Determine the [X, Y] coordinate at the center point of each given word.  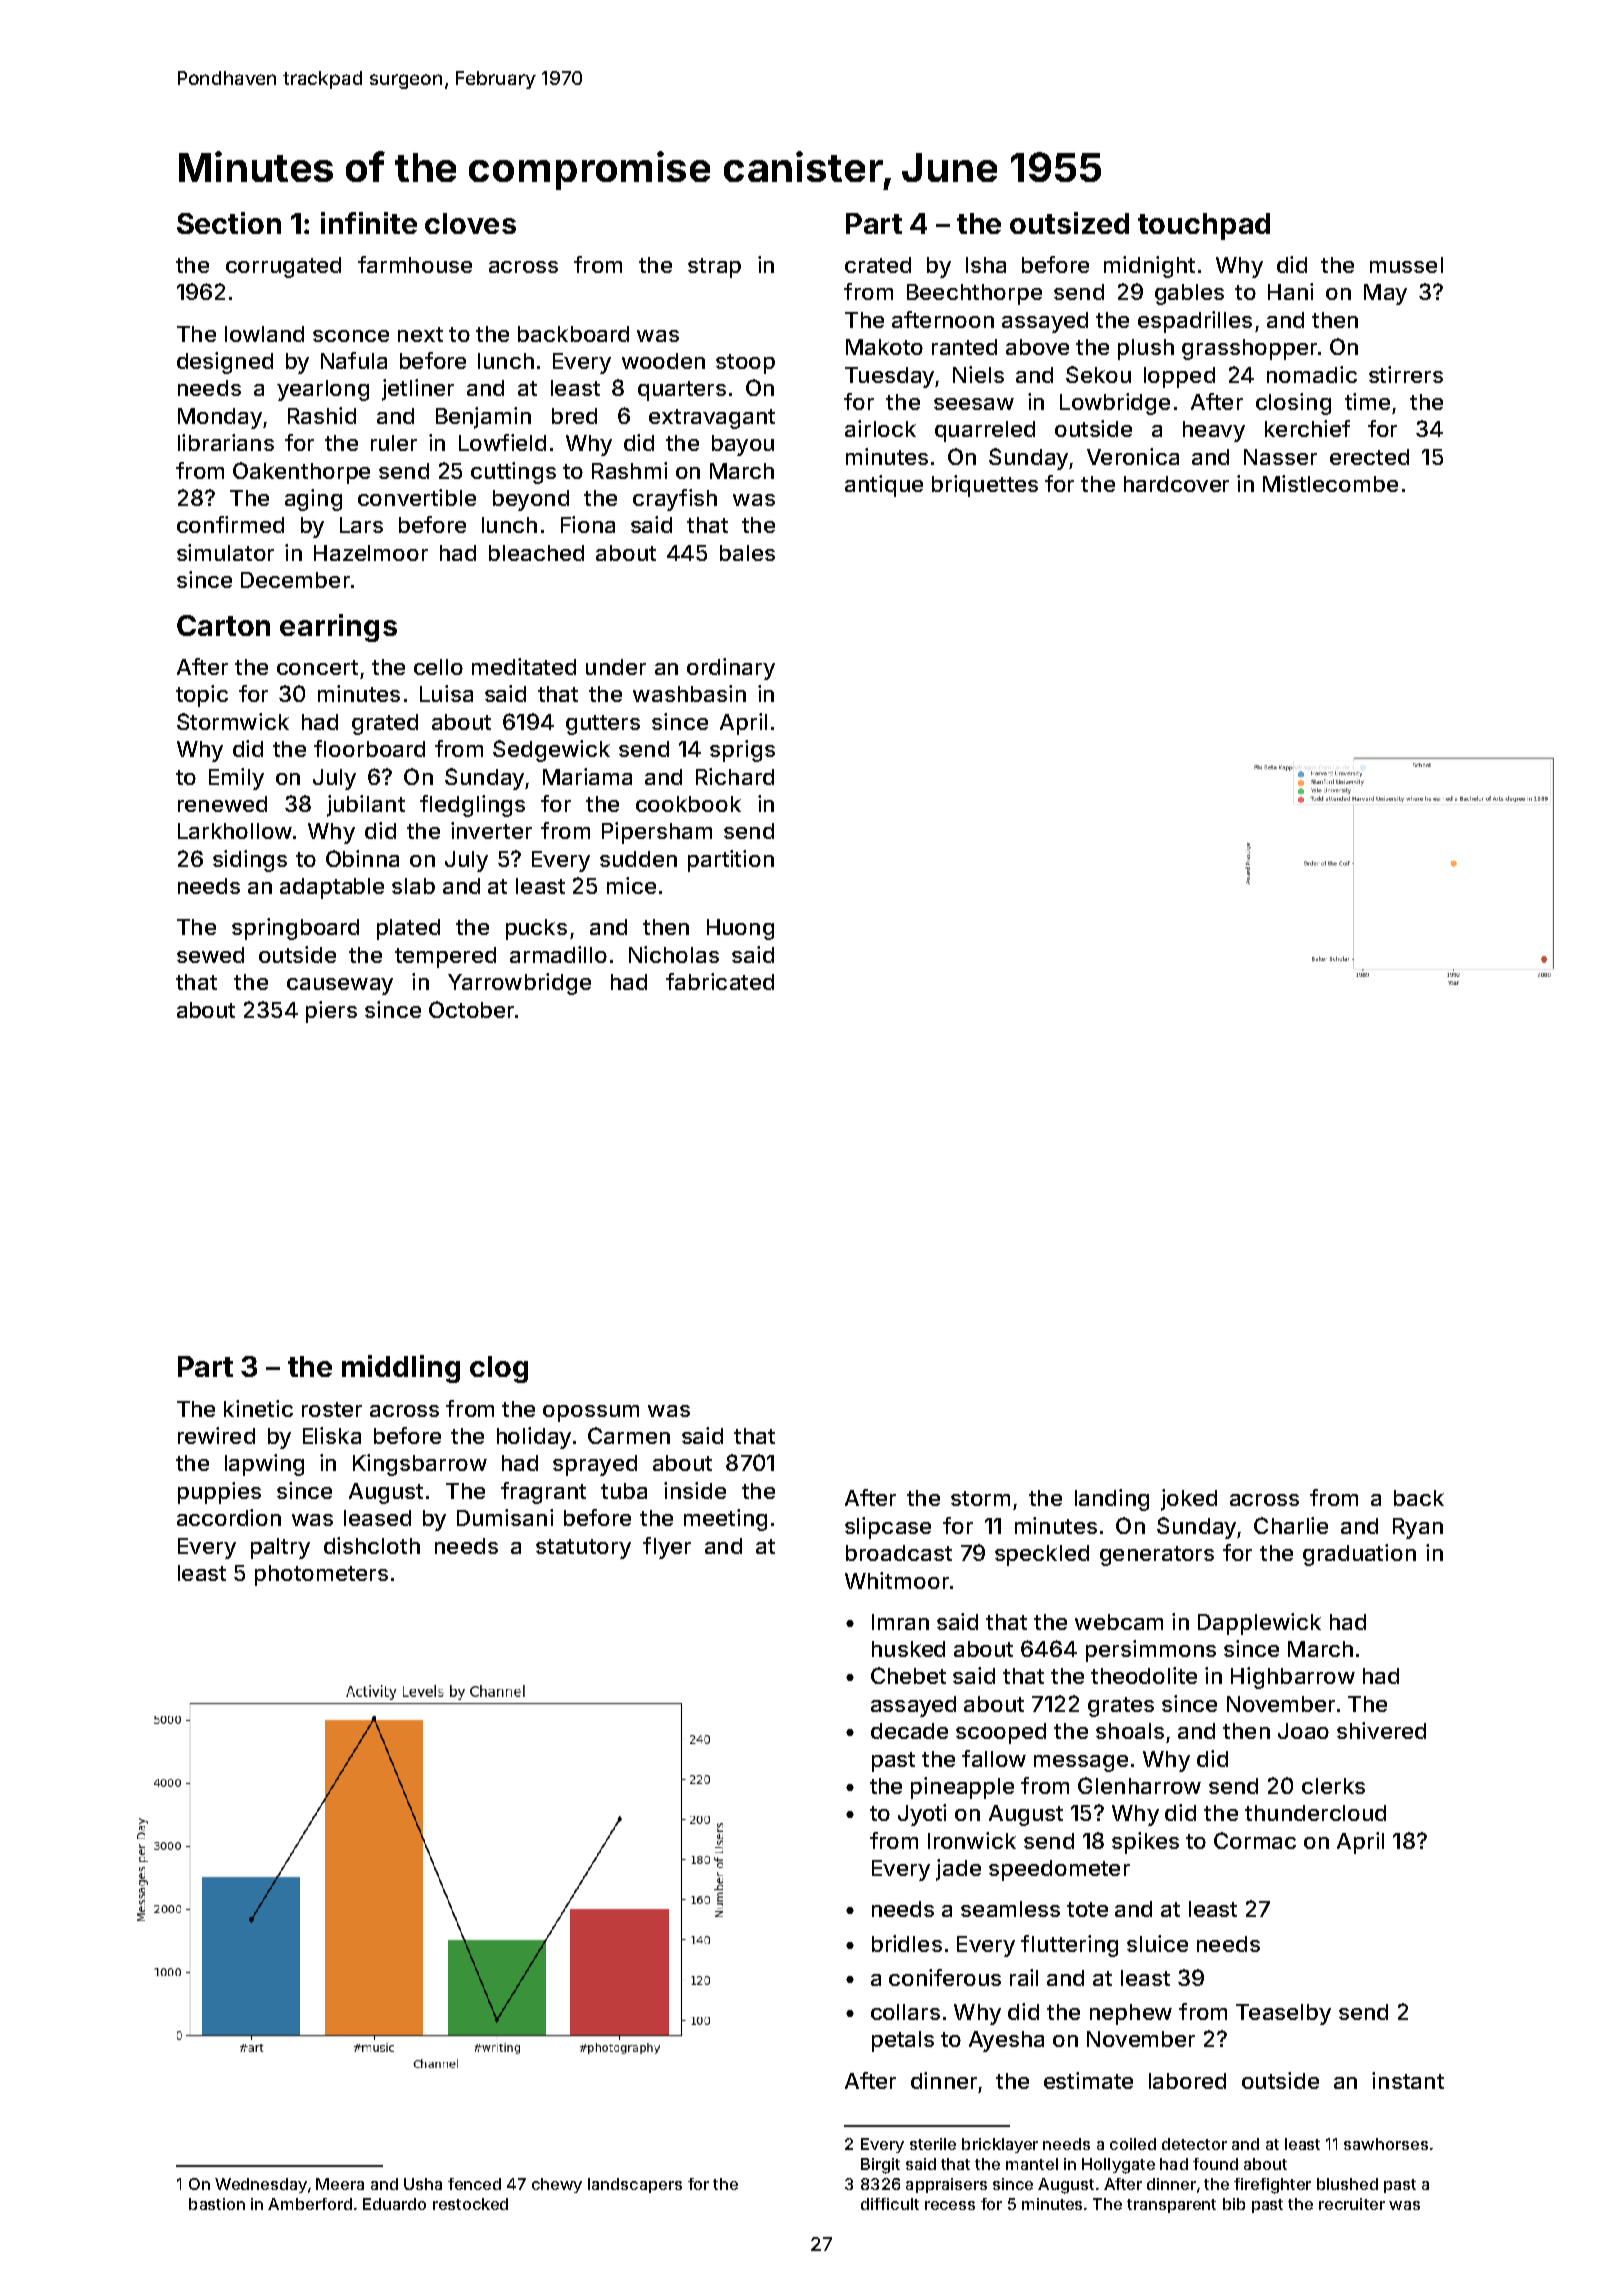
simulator [225, 552]
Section [229, 223]
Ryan [1418, 1528]
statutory [583, 1549]
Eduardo [394, 2204]
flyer [667, 1548]
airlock [880, 428]
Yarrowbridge [519, 984]
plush [1146, 349]
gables [1189, 294]
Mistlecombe [1330, 483]
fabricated [720, 981]
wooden [663, 361]
